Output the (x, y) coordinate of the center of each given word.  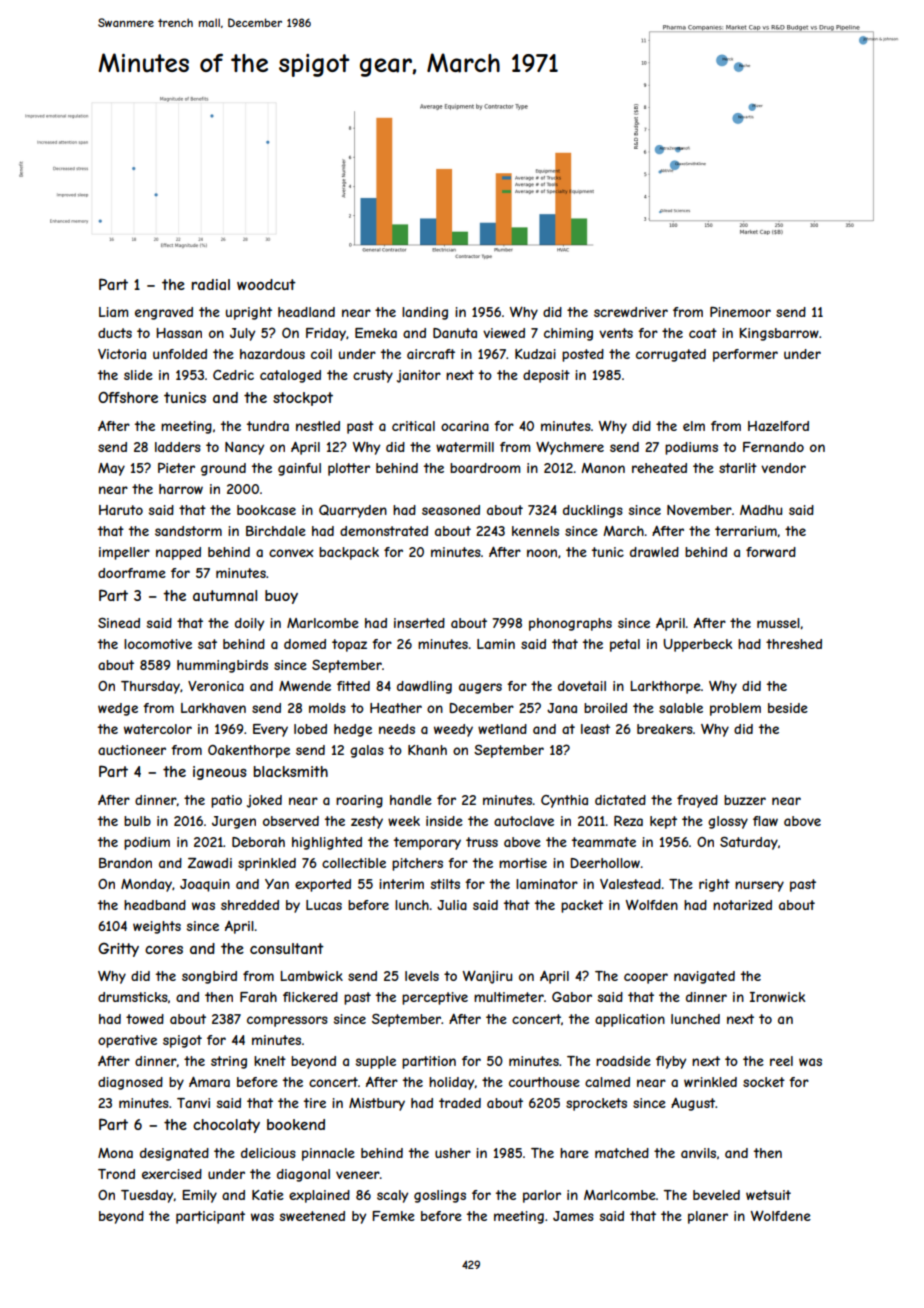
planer (708, 1217)
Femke (393, 1216)
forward (771, 552)
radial (210, 284)
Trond (116, 1174)
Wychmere (570, 448)
